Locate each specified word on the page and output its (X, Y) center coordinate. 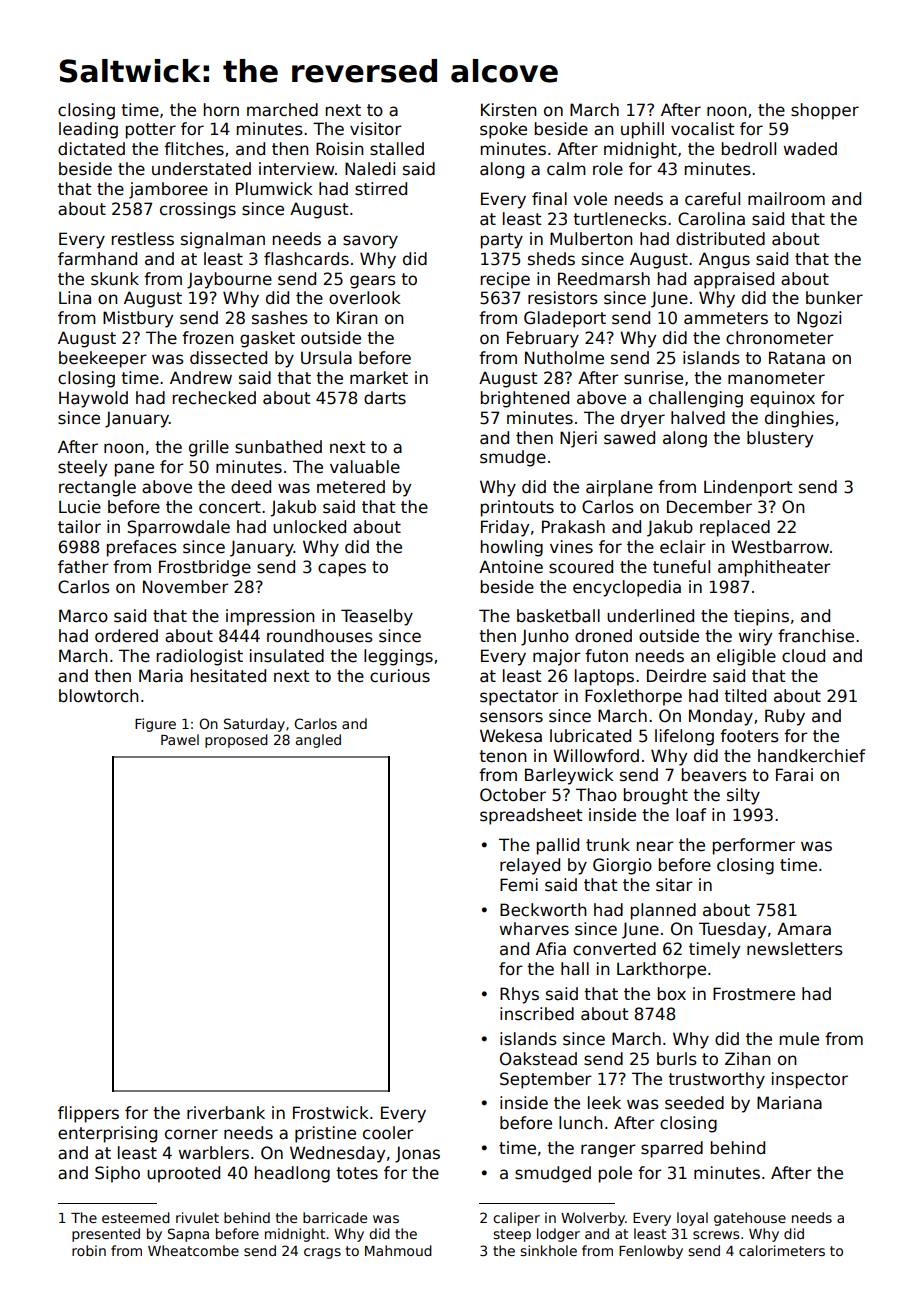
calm (566, 169)
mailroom (786, 199)
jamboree (168, 190)
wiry (755, 637)
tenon (502, 756)
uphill (642, 130)
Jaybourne (229, 280)
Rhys (519, 995)
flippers (88, 1114)
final (549, 199)
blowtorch (98, 696)
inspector (810, 1080)
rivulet (197, 1217)
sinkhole (548, 1250)
